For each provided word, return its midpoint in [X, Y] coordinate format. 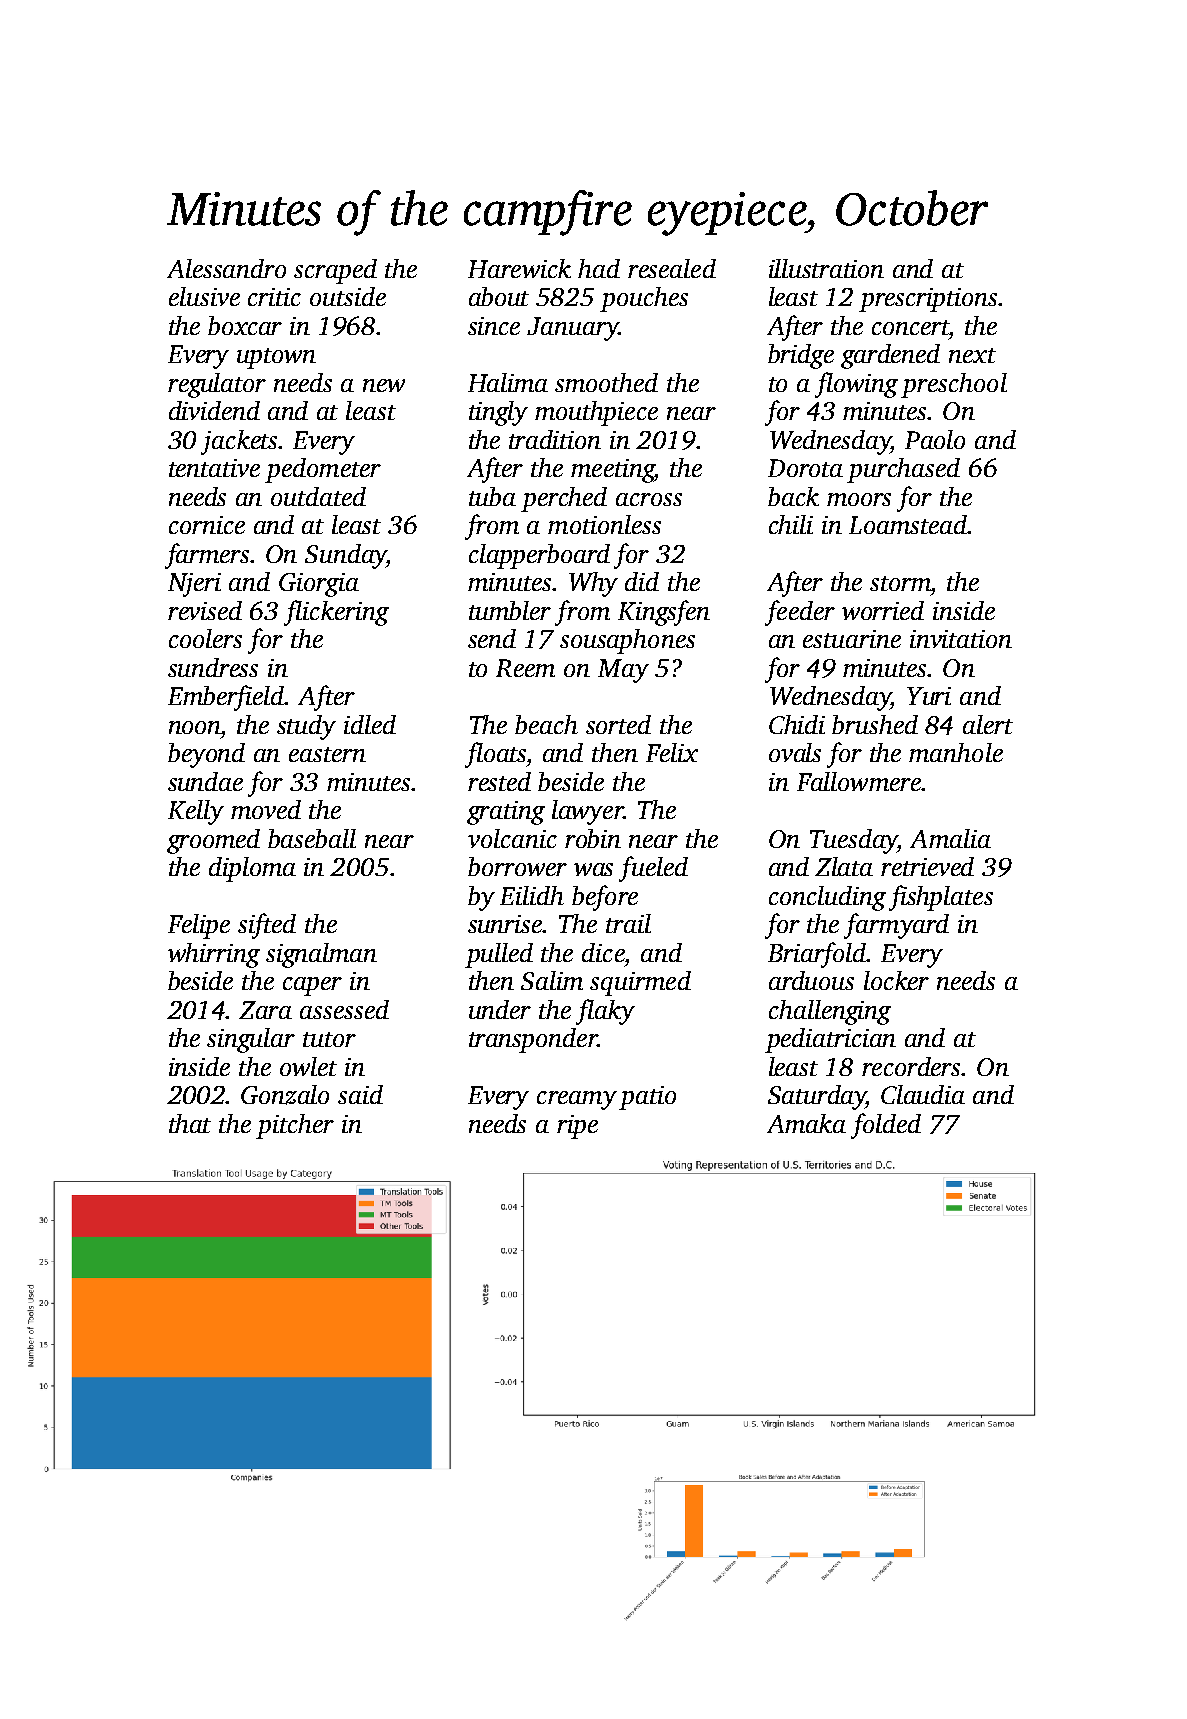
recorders [912, 1066]
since [494, 326]
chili [791, 524]
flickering [336, 613]
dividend [214, 410]
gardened [890, 356]
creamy [577, 1100]
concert [911, 327]
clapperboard [539, 556]
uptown [276, 358]
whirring [214, 955]
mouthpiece [596, 413]
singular [251, 1040]
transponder [533, 1040]
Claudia [923, 1094]
